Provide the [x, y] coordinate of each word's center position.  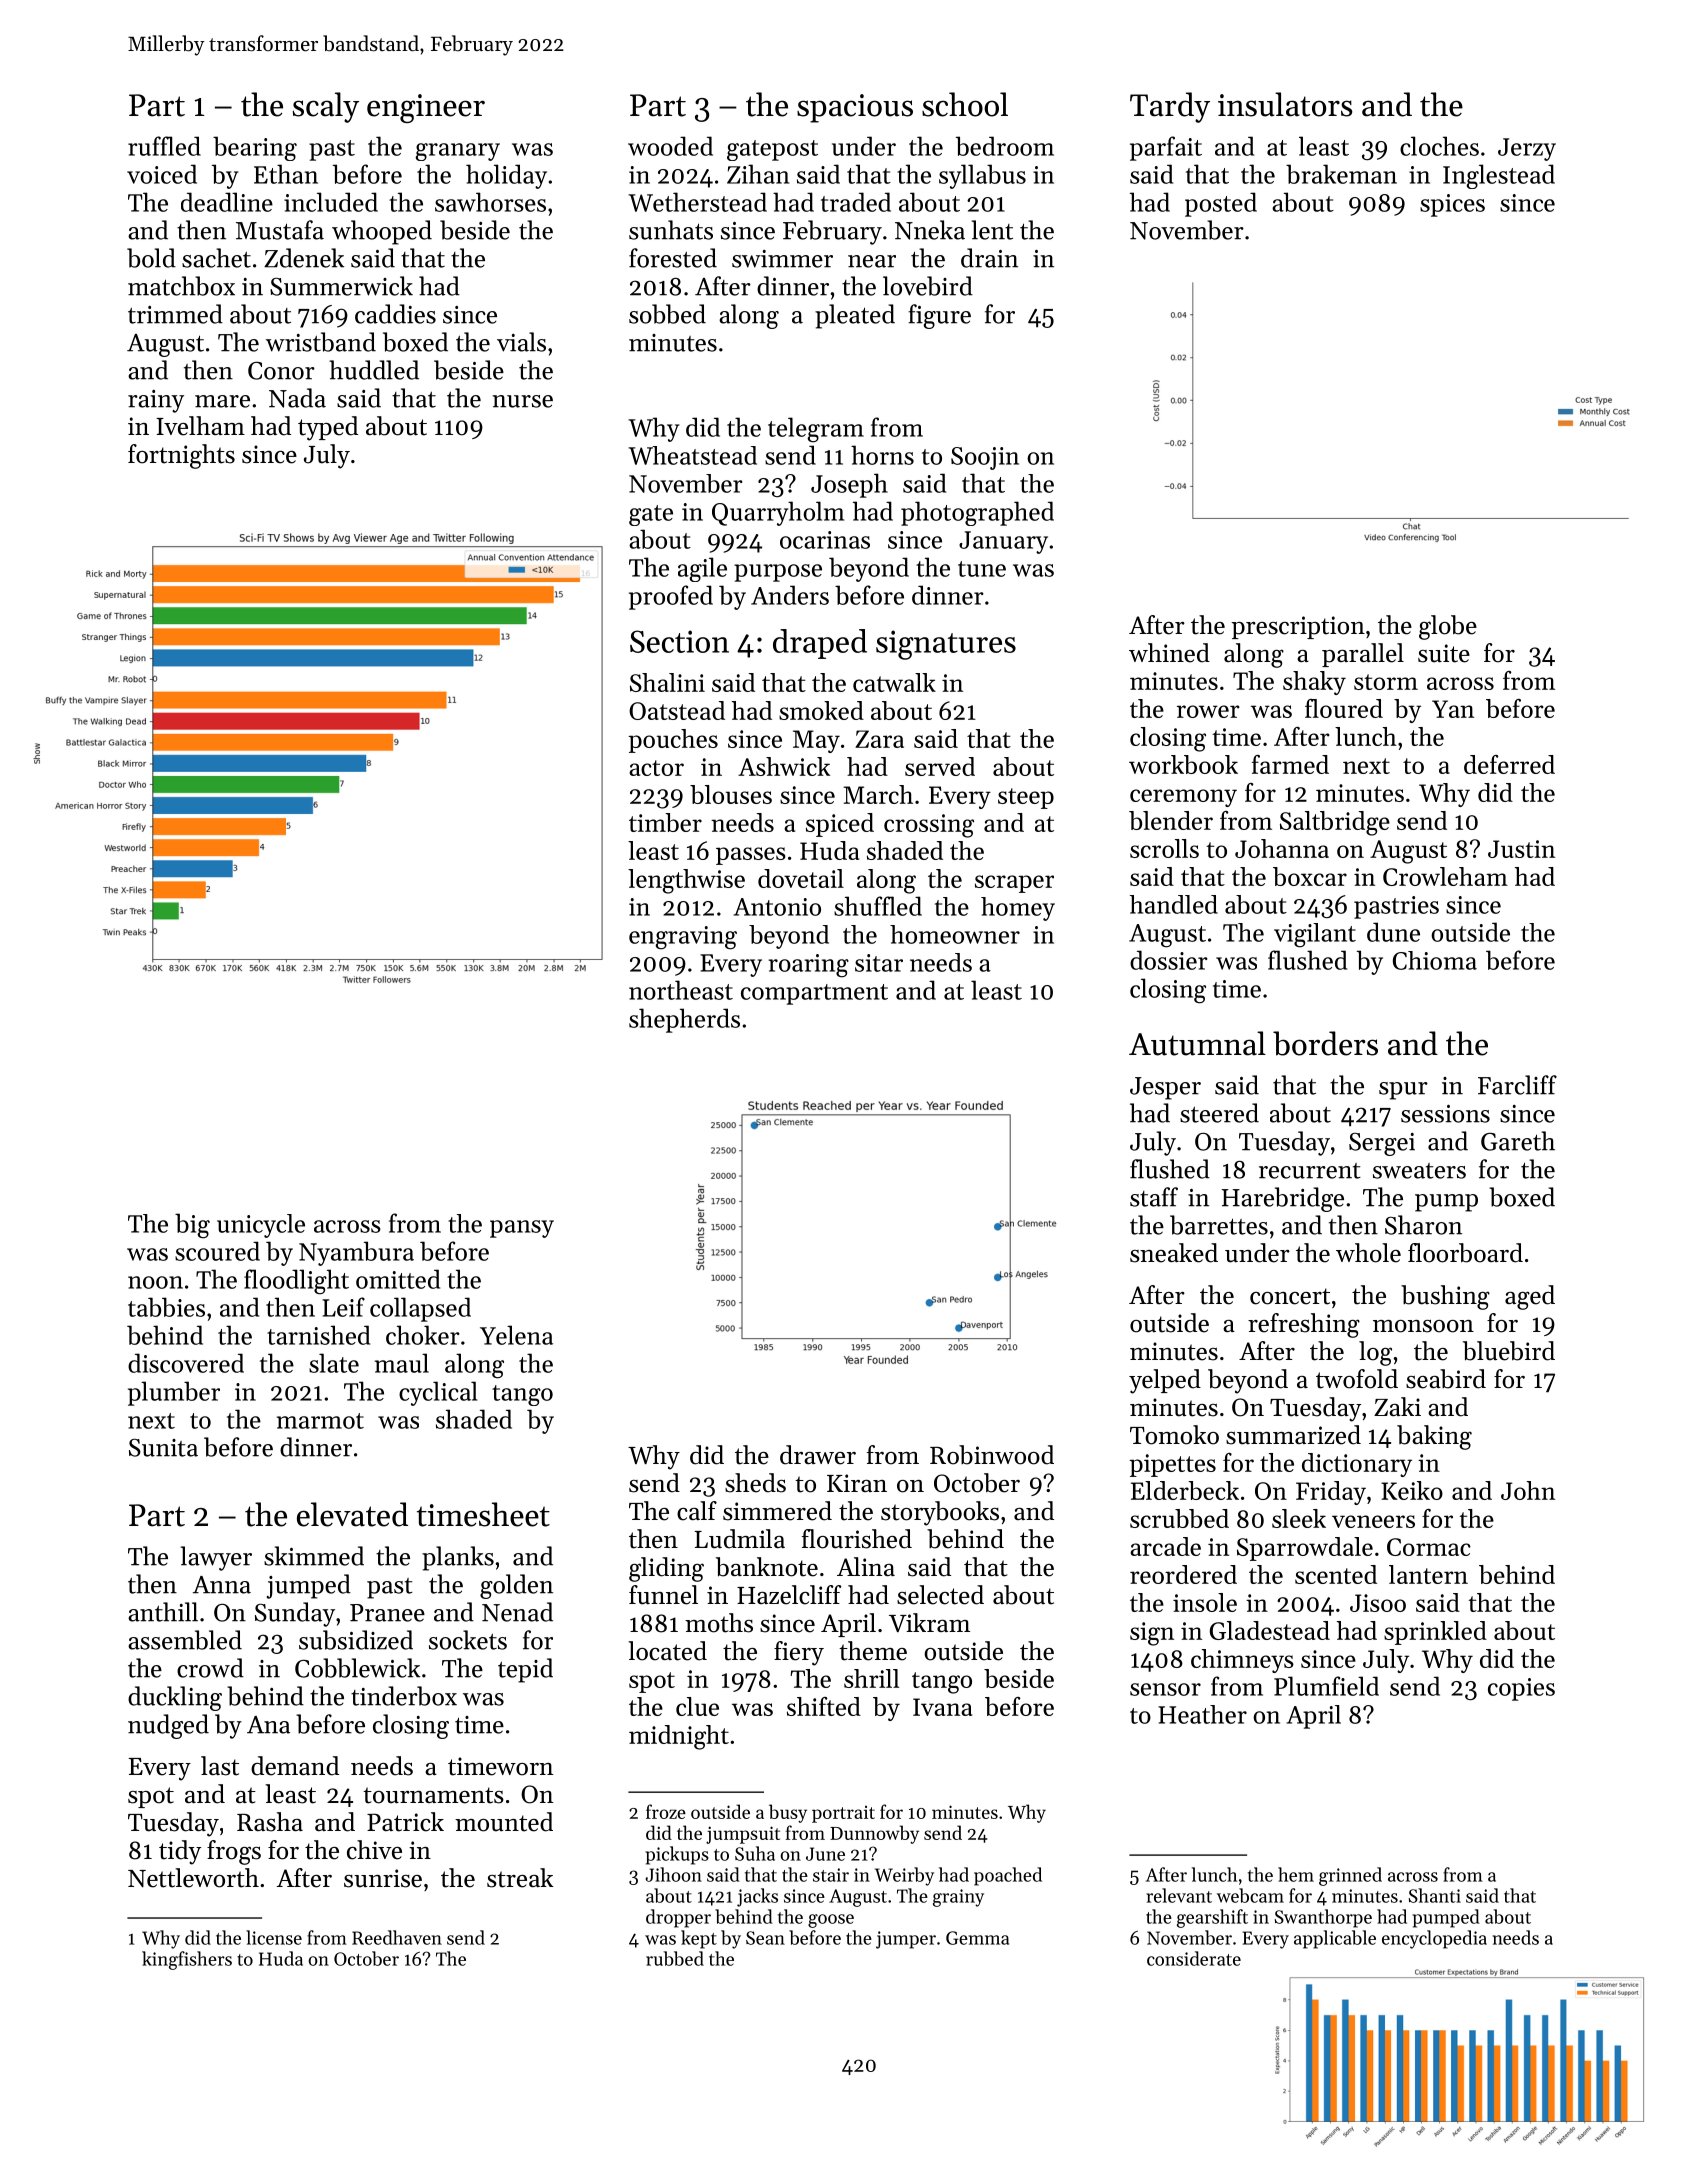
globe [1448, 627]
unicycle [261, 1226]
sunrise [383, 1878]
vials [521, 342]
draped [820, 644]
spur [1403, 1091]
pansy [522, 1229]
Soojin [985, 458]
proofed [671, 597]
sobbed [667, 314]
